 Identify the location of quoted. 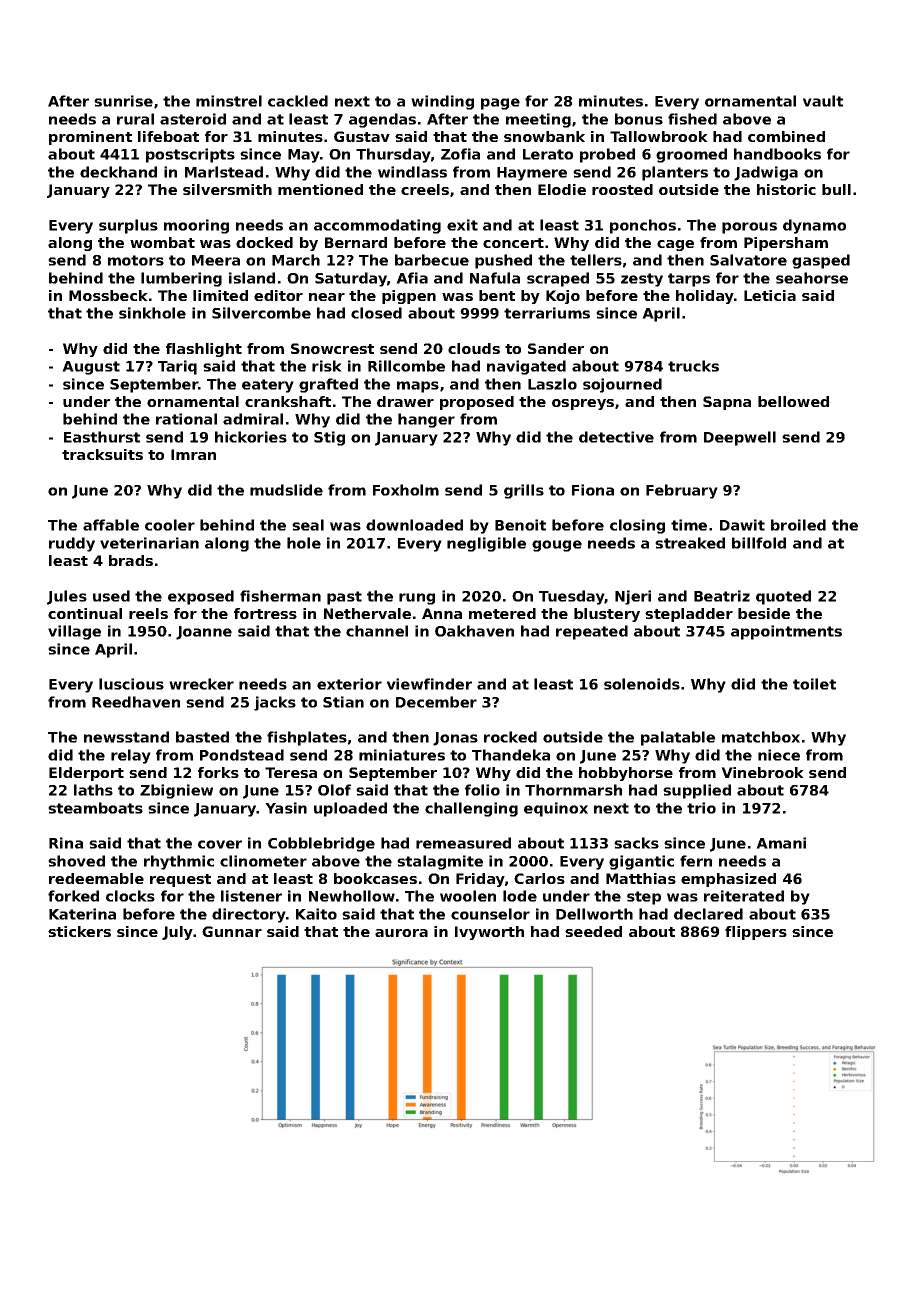
(783, 597).
